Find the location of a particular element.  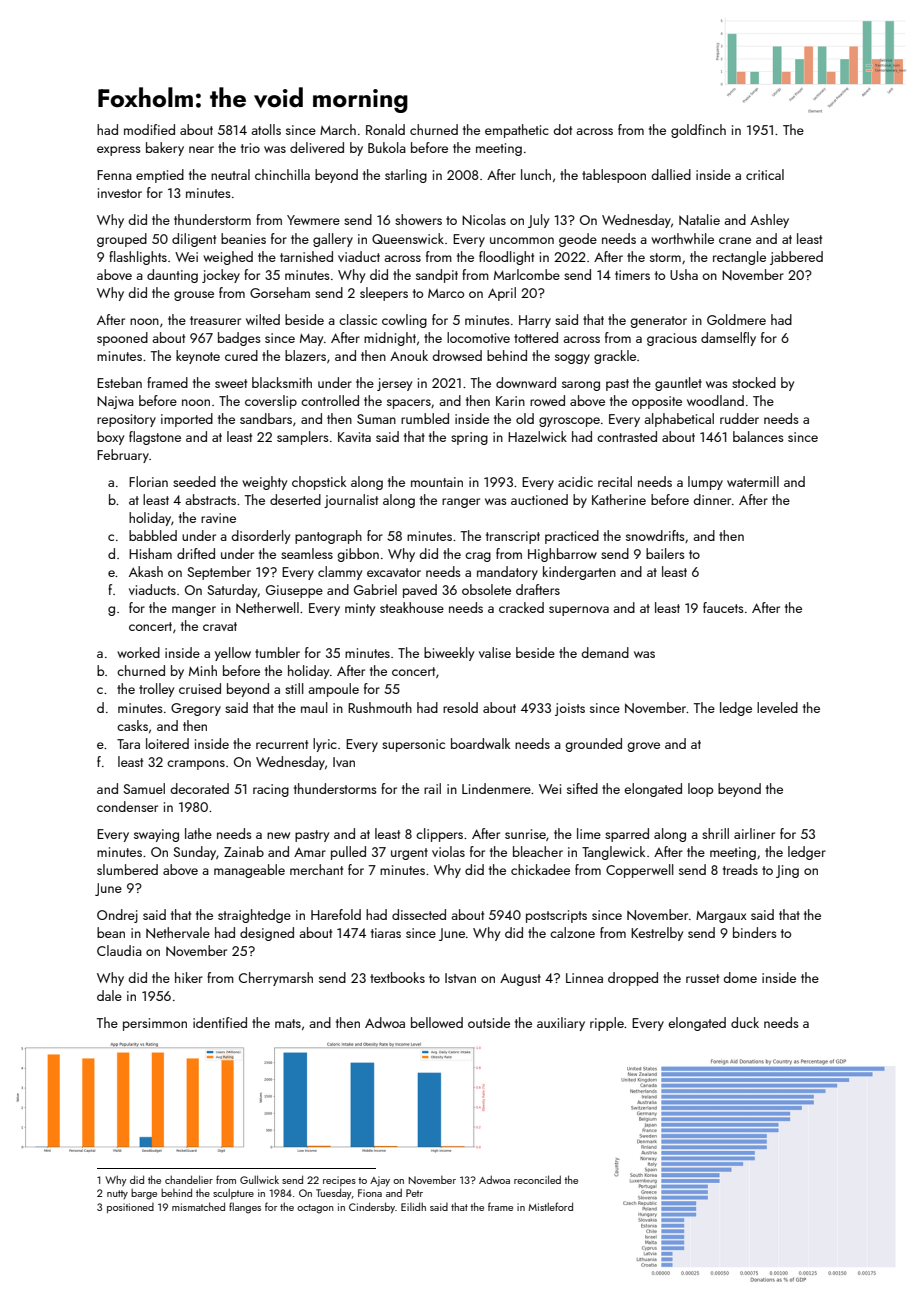

goldfinch is located at coordinates (698, 131).
